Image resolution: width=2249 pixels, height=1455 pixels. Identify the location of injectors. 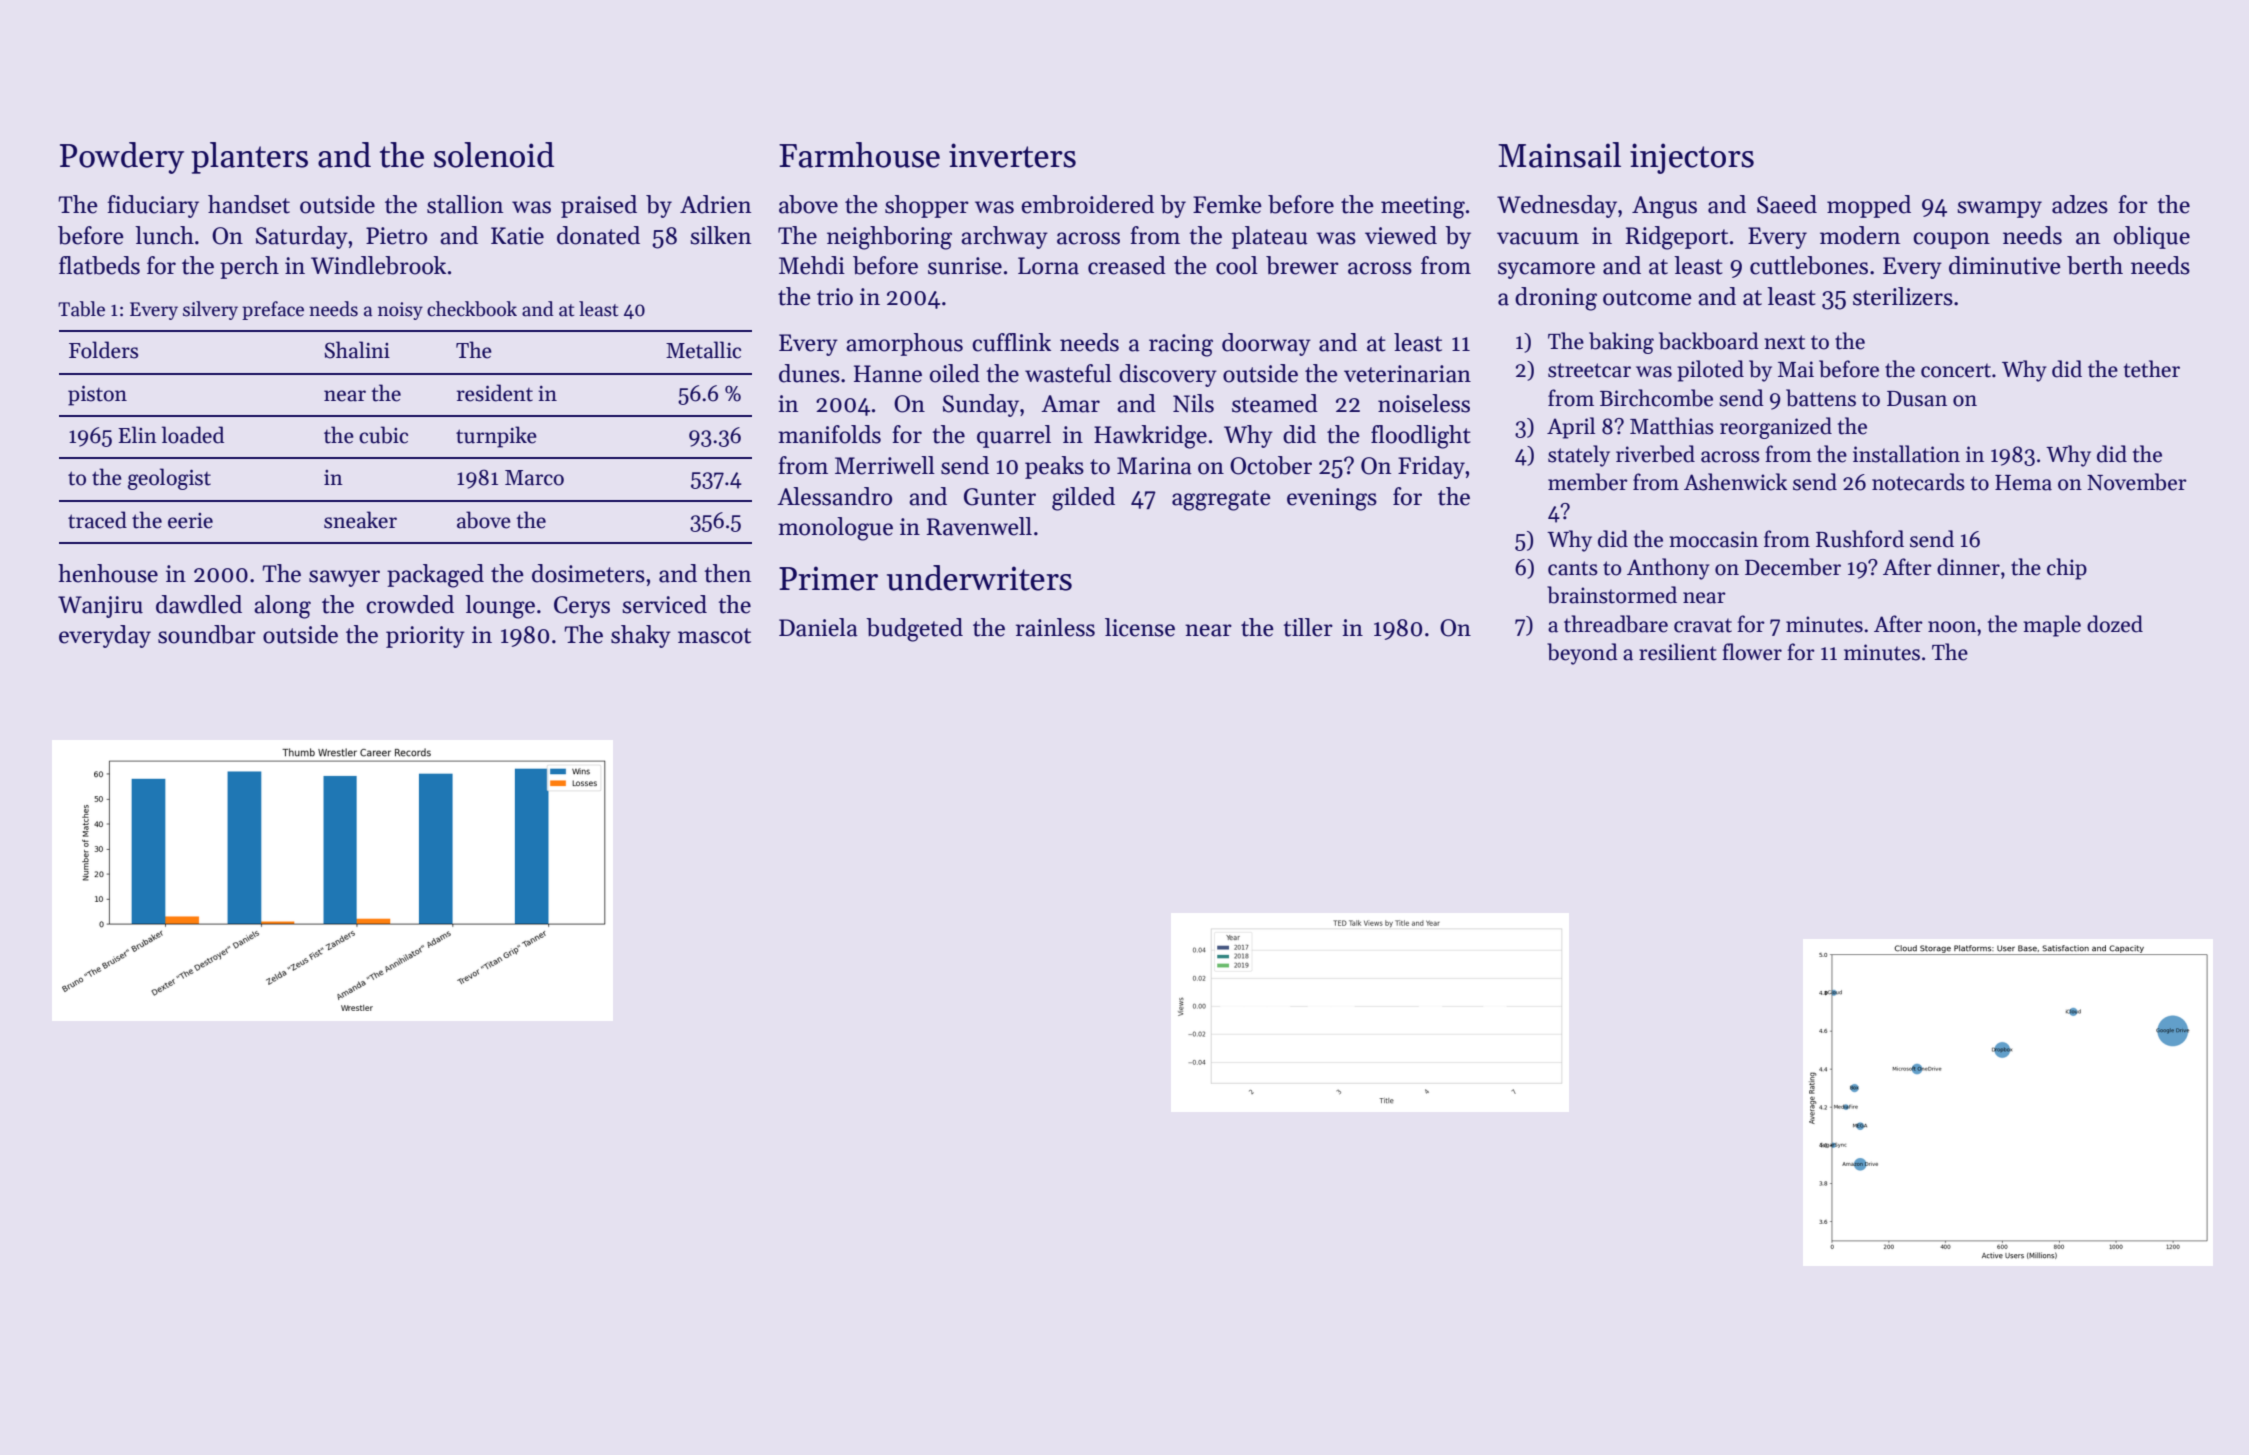
(1692, 158).
